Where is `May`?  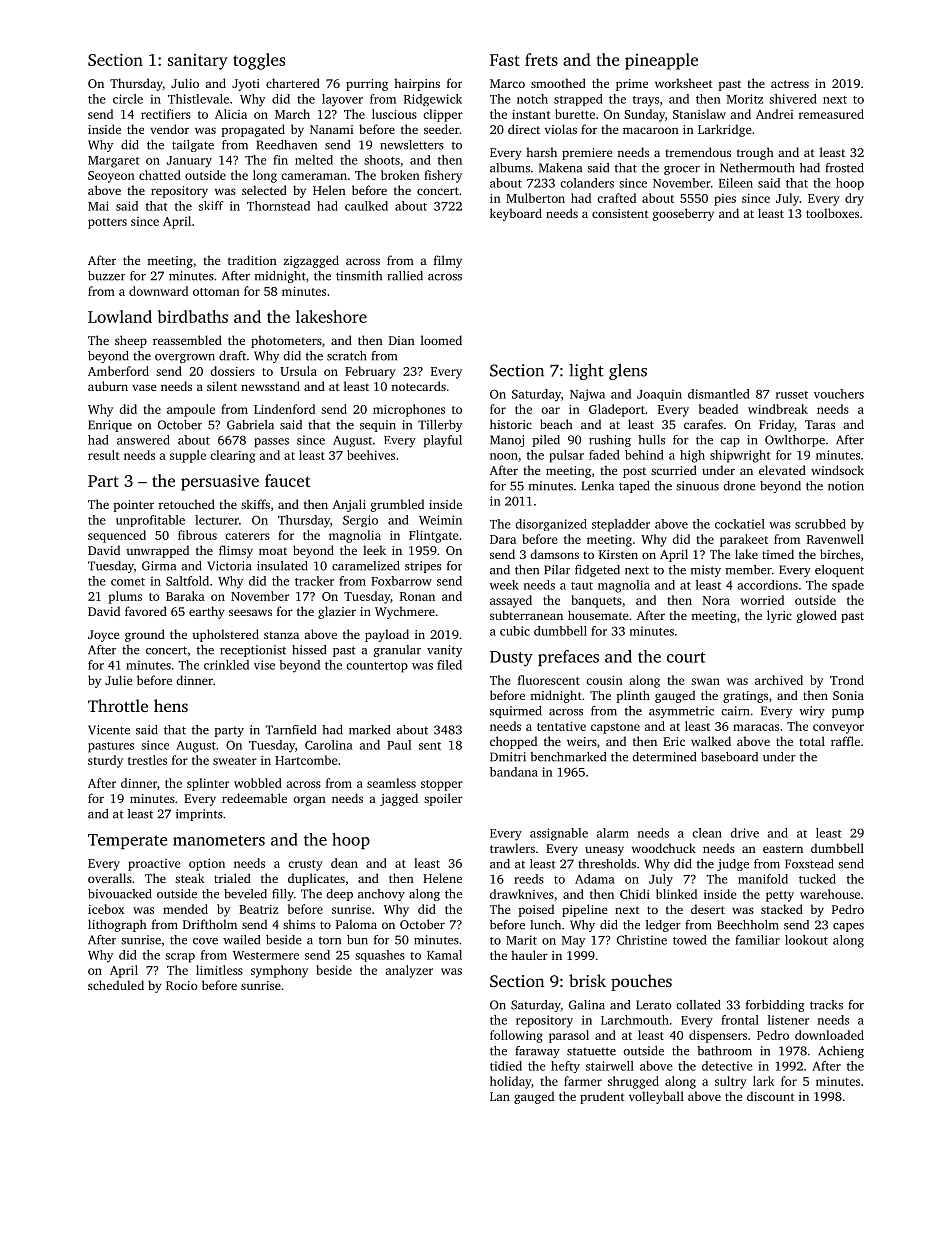
May is located at coordinates (573, 942).
